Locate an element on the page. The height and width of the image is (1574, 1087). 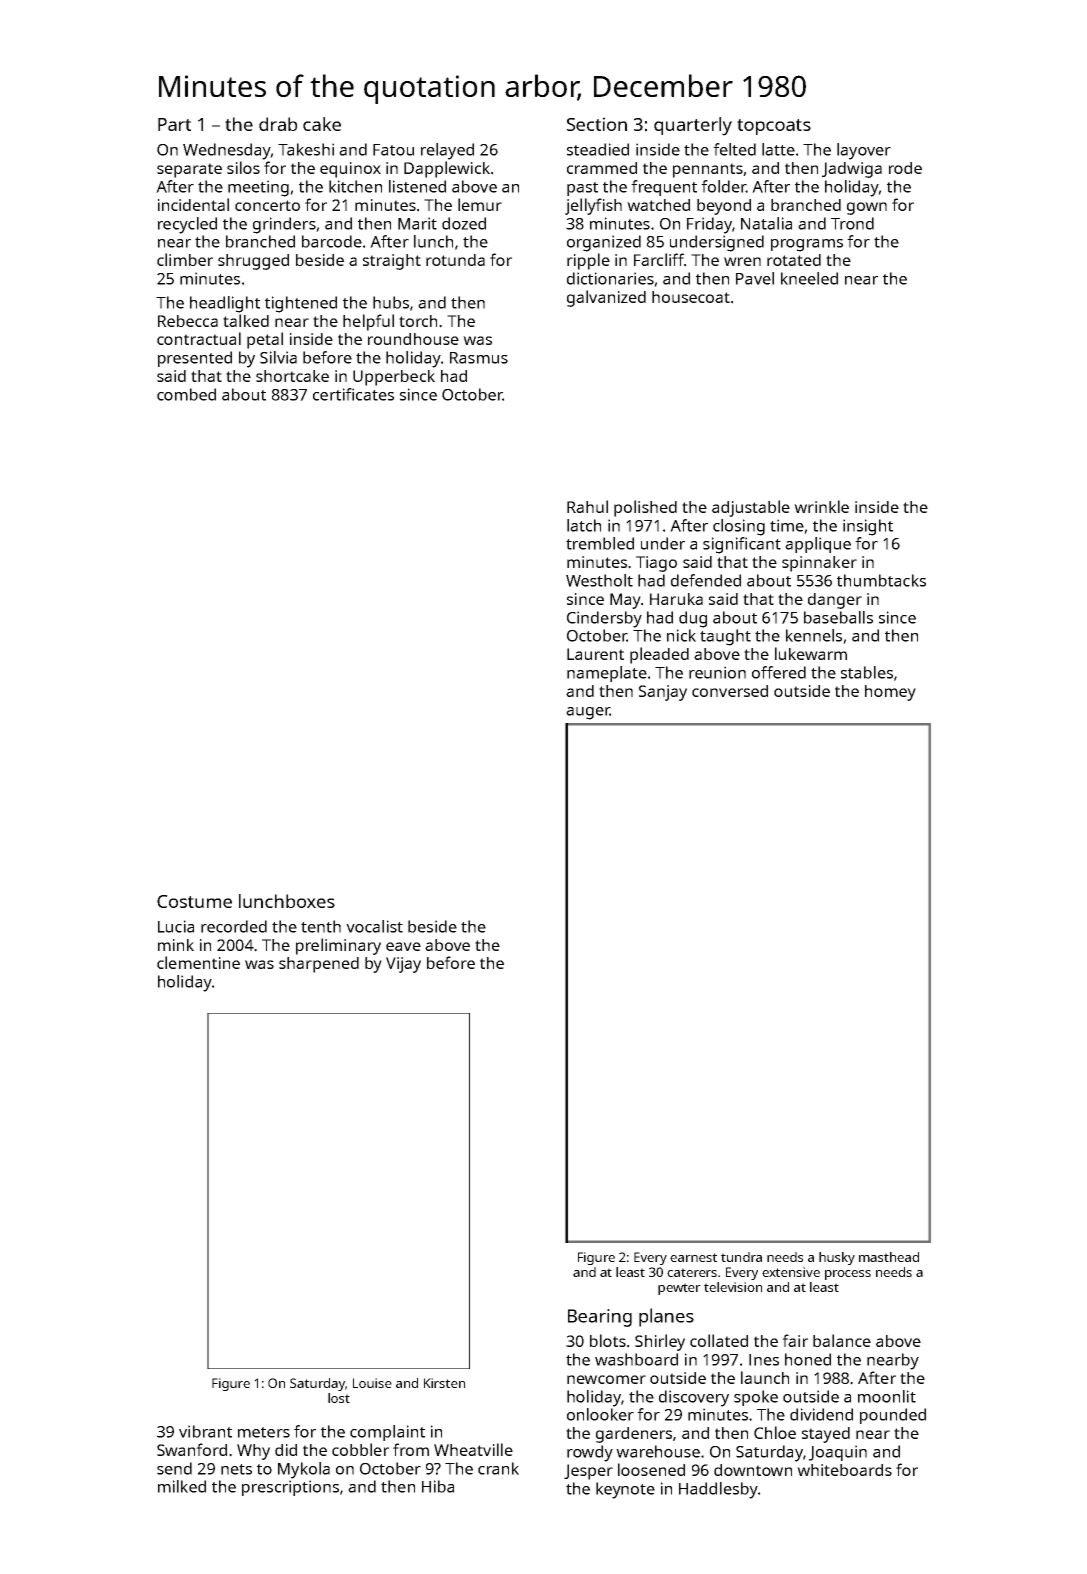
thumbtacks is located at coordinates (881, 580).
